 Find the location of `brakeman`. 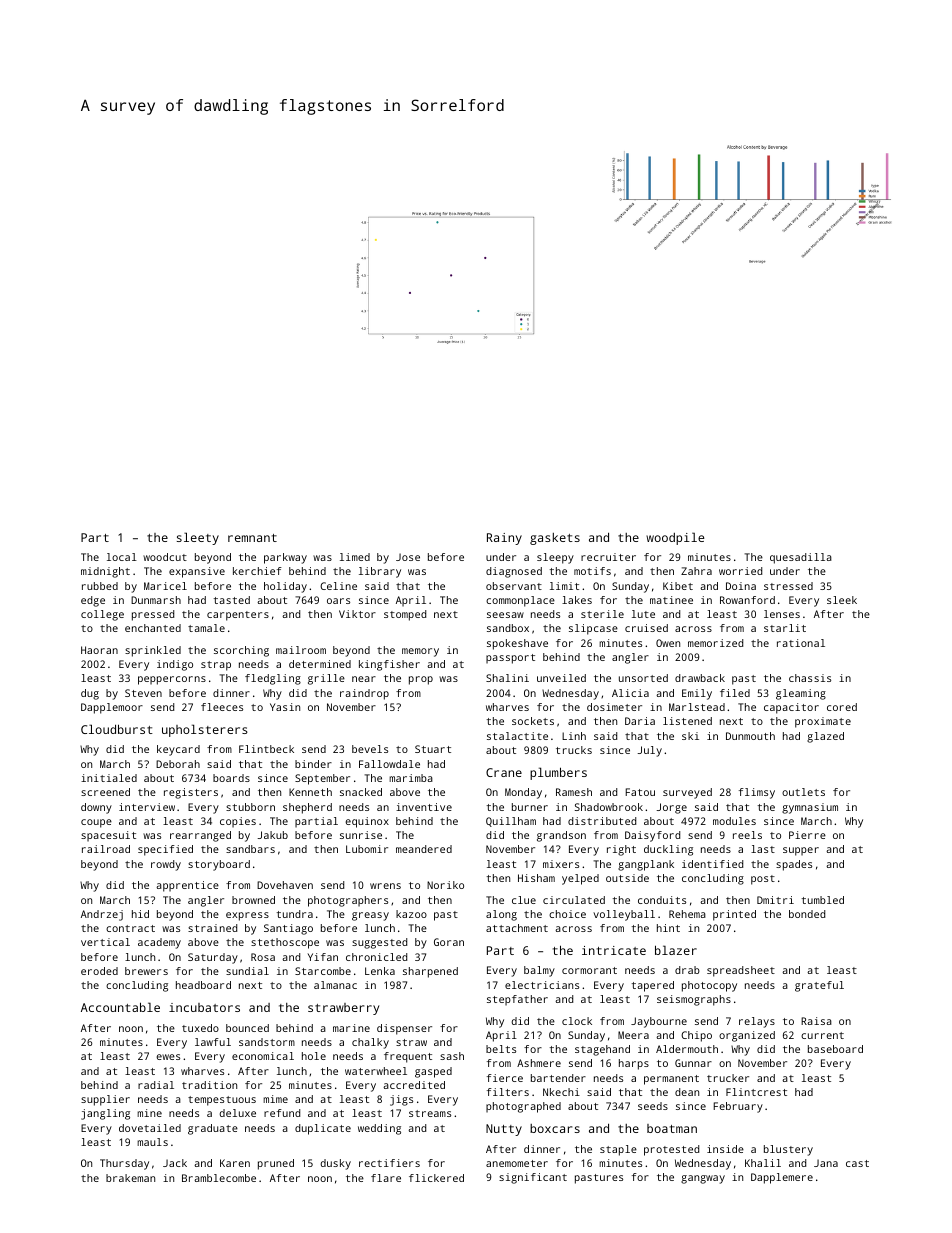

brakeman is located at coordinates (130, 1178).
